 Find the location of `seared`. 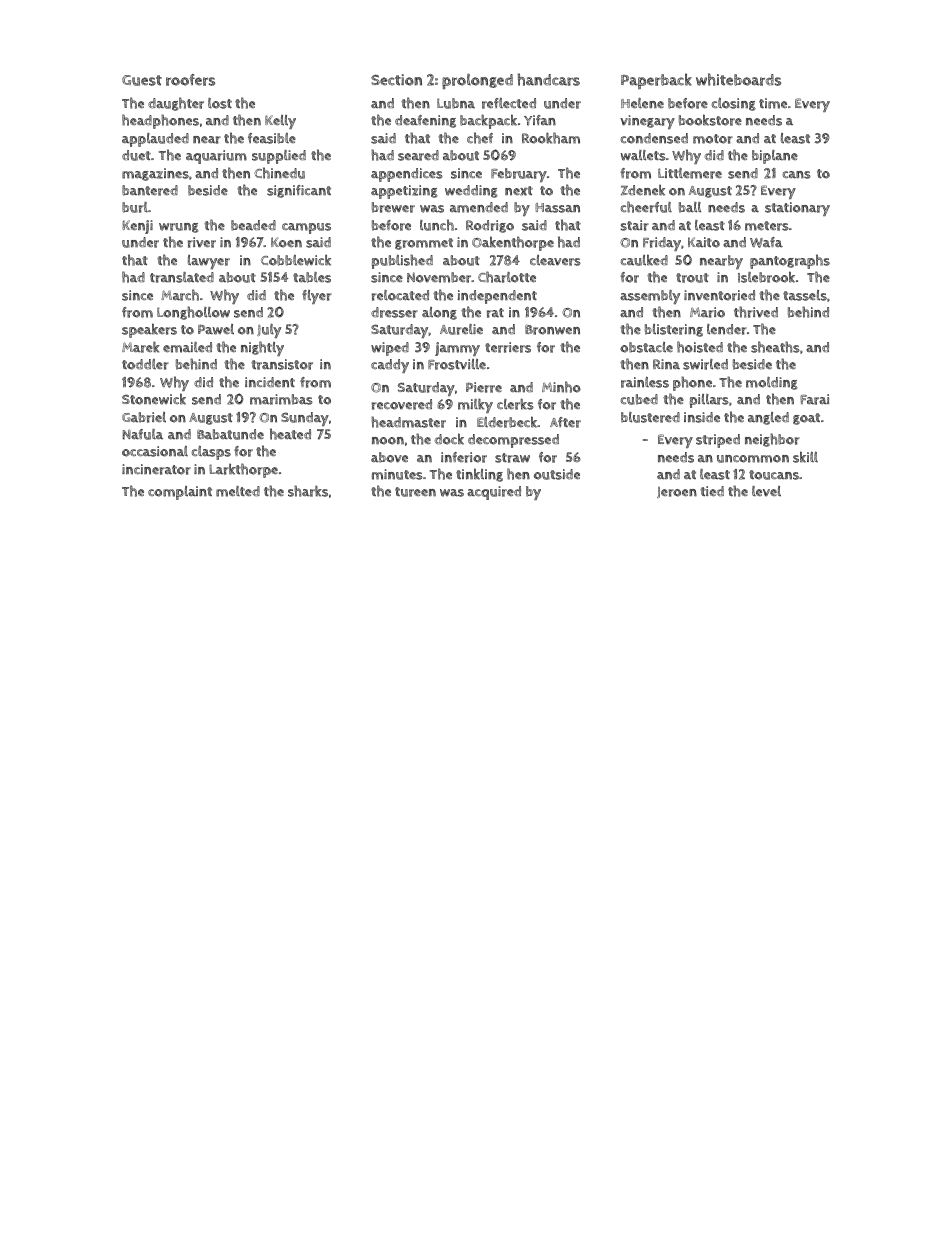

seared is located at coordinates (418, 155).
